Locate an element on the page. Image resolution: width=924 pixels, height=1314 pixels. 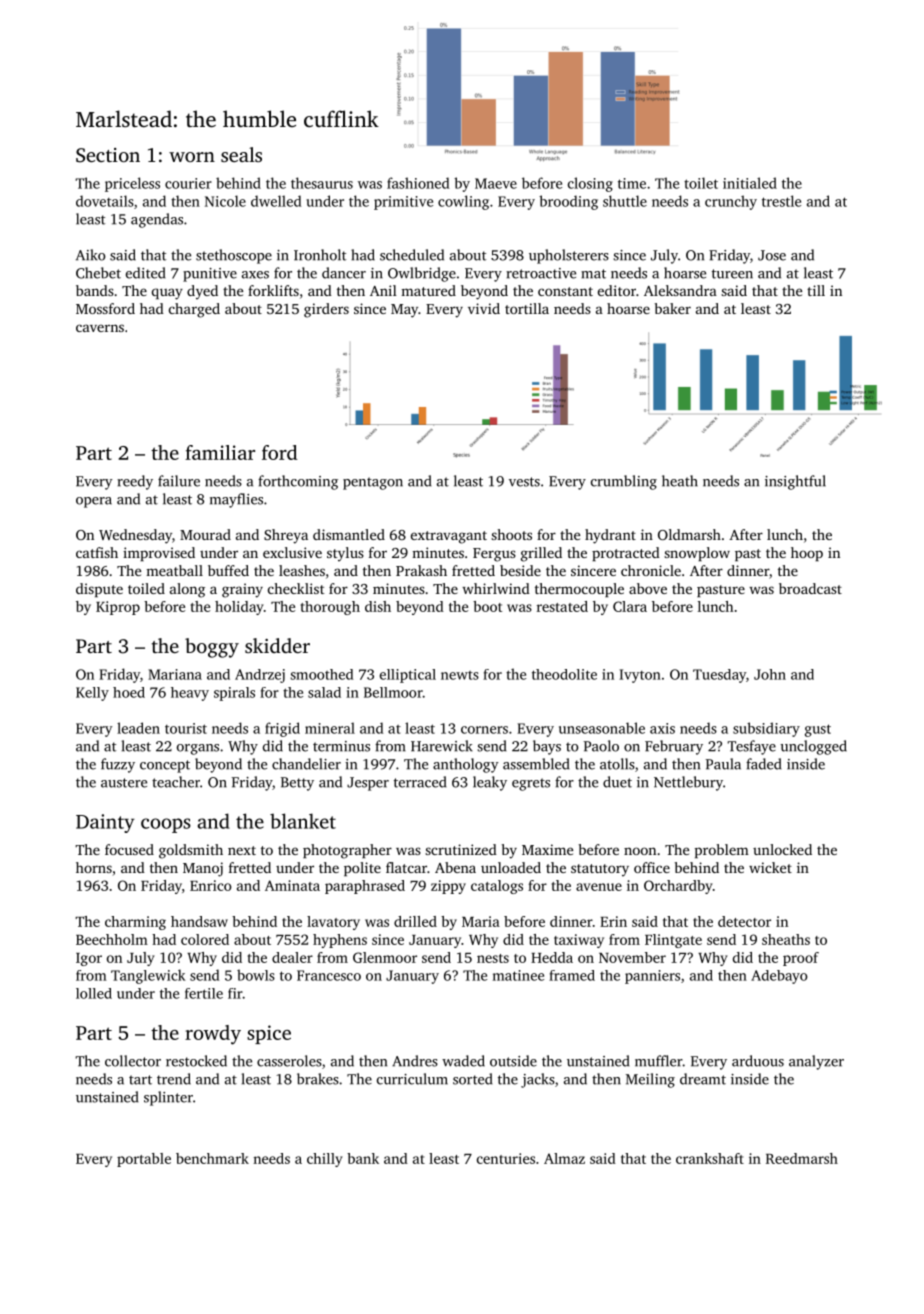
scrutinized is located at coordinates (461, 849).
